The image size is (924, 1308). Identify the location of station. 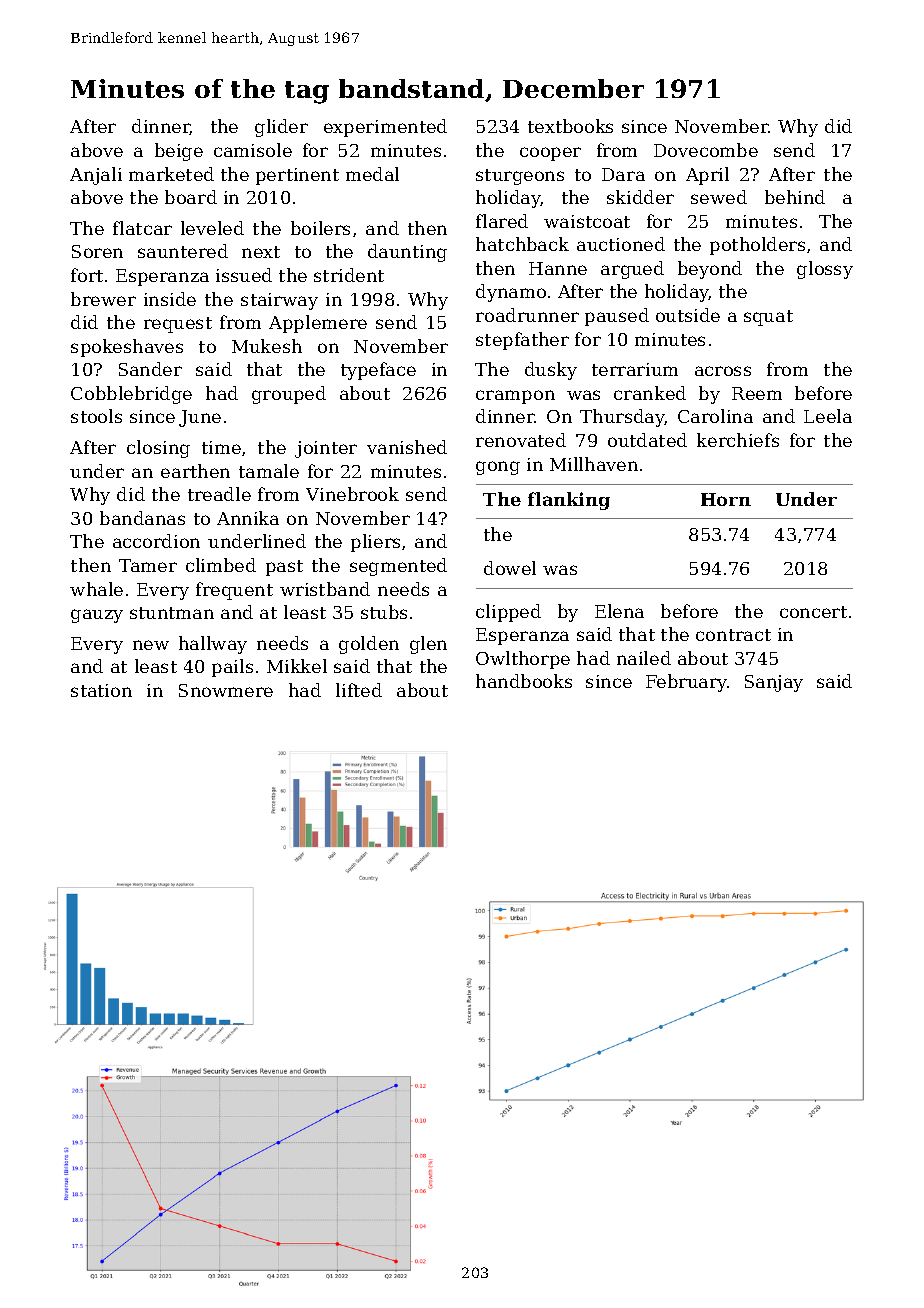
(101, 690).
